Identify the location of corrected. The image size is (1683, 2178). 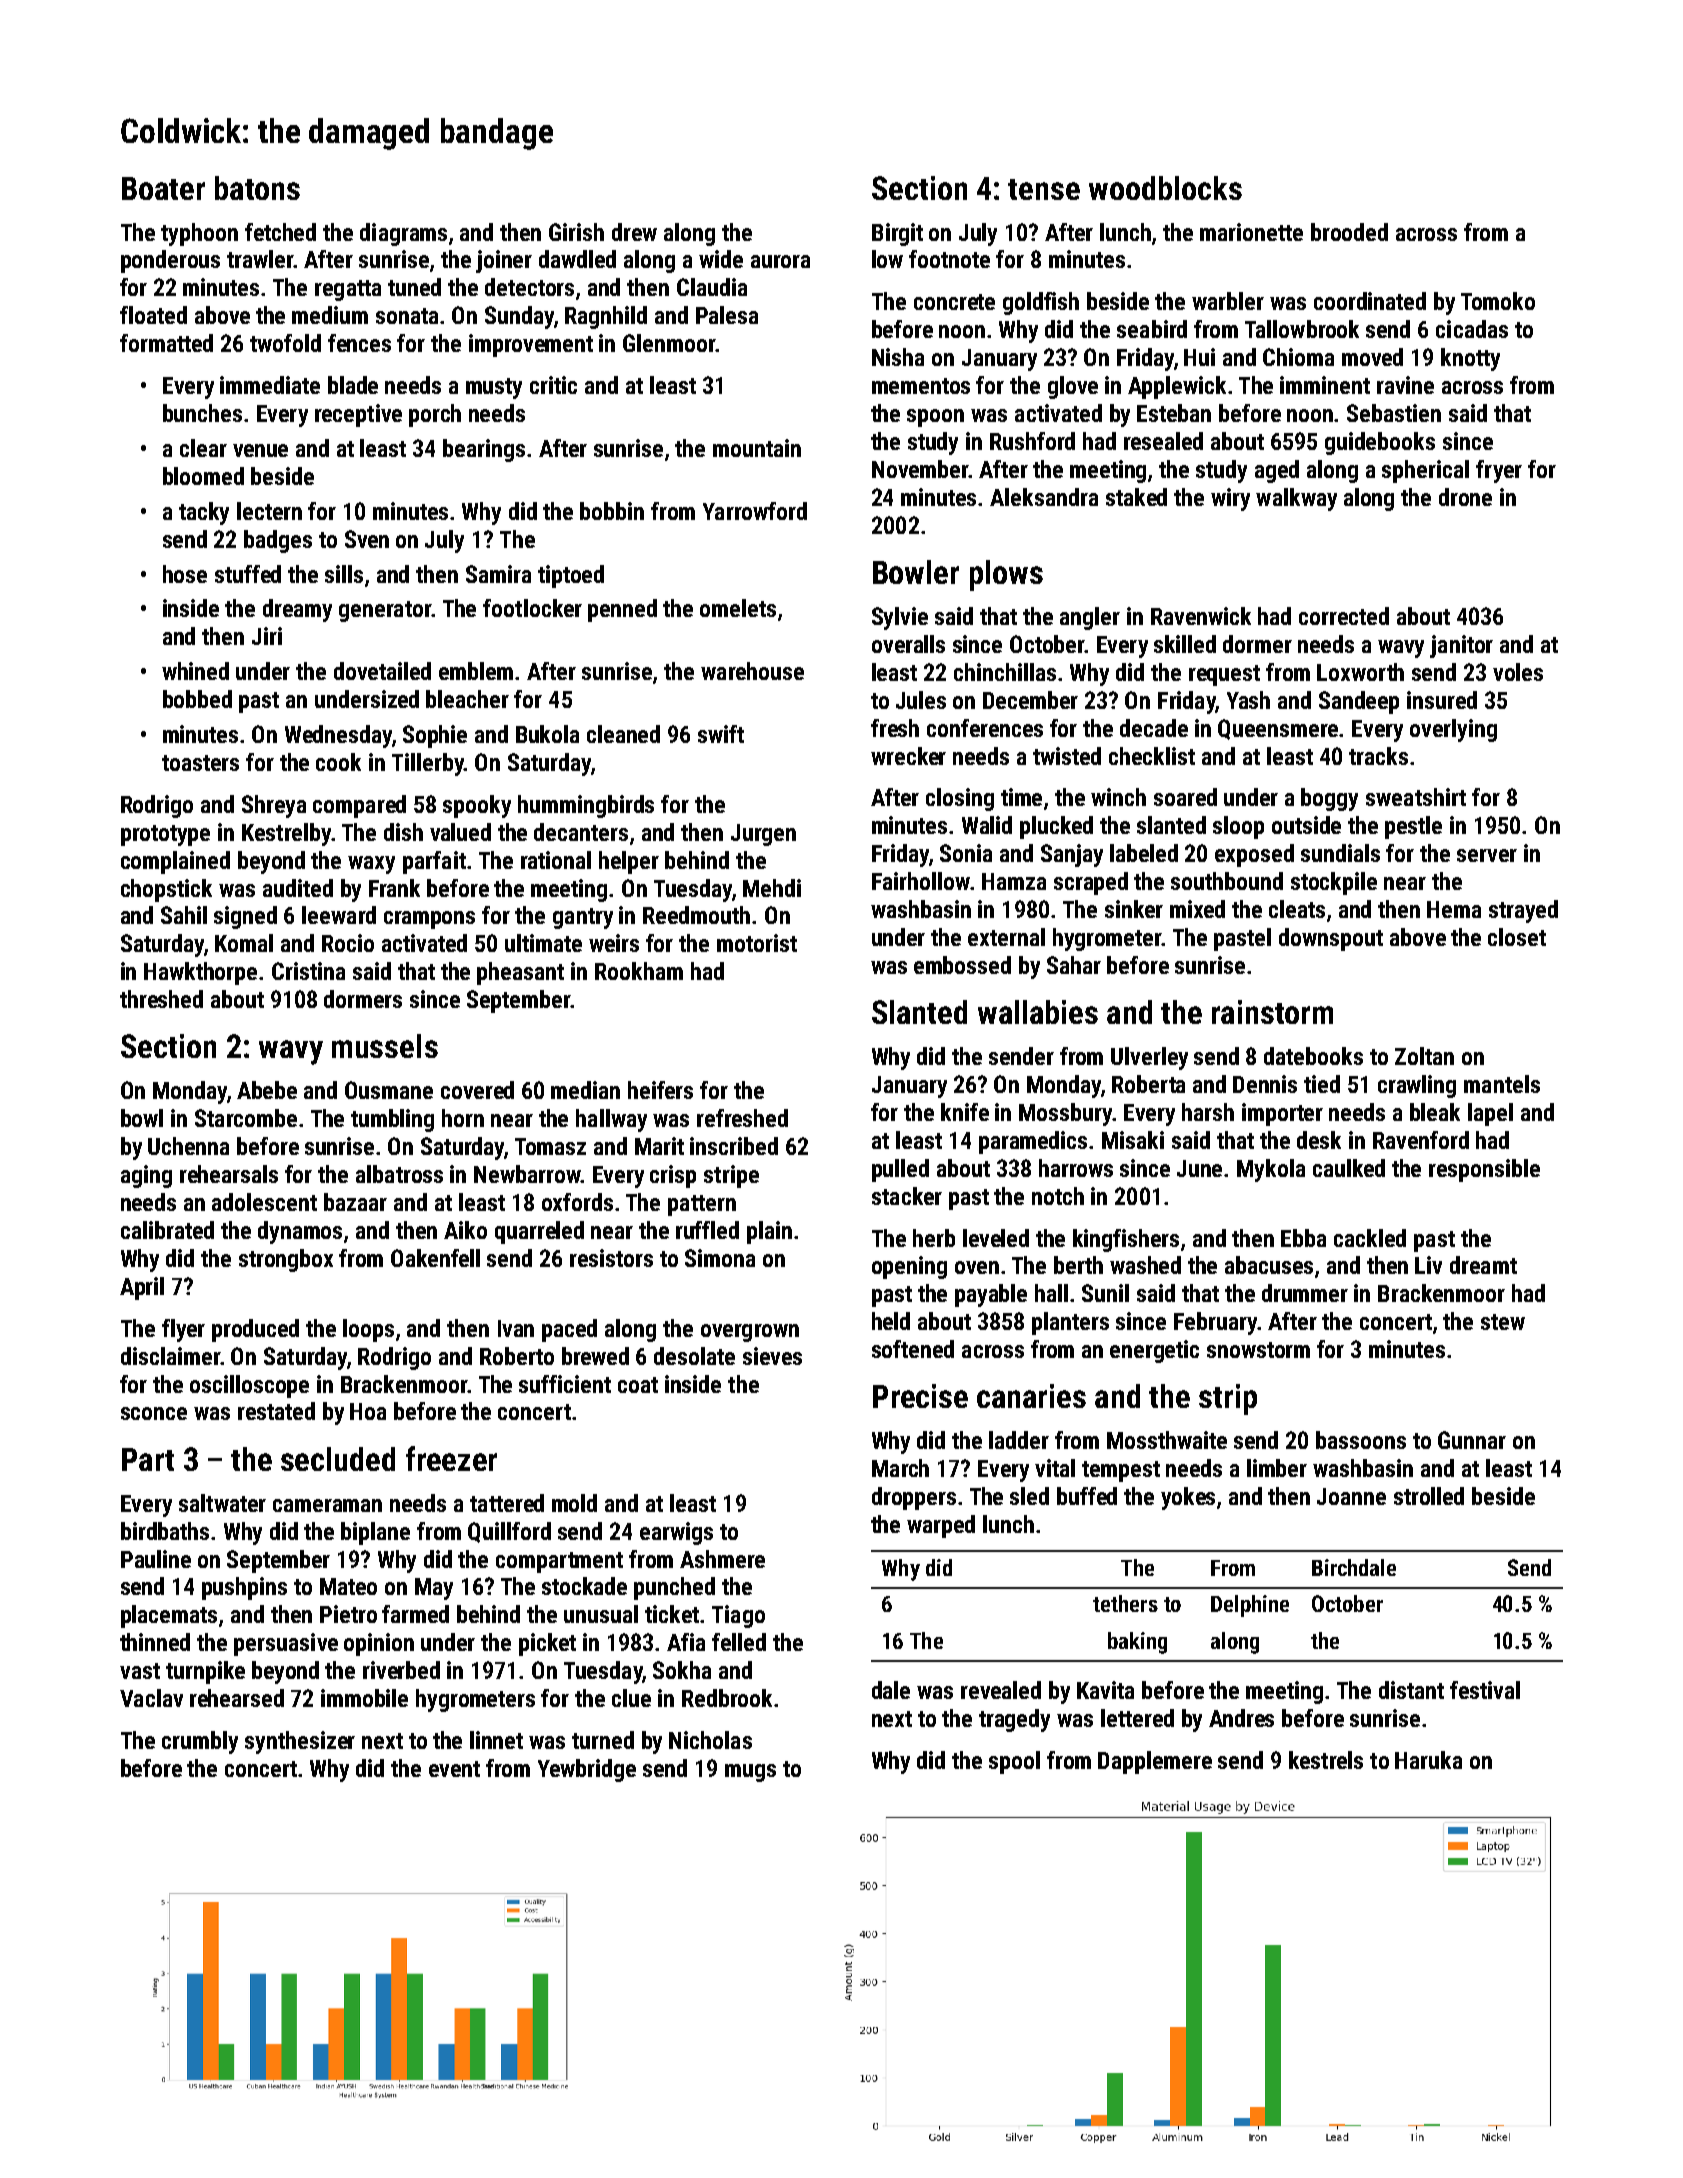
(1344, 616).
